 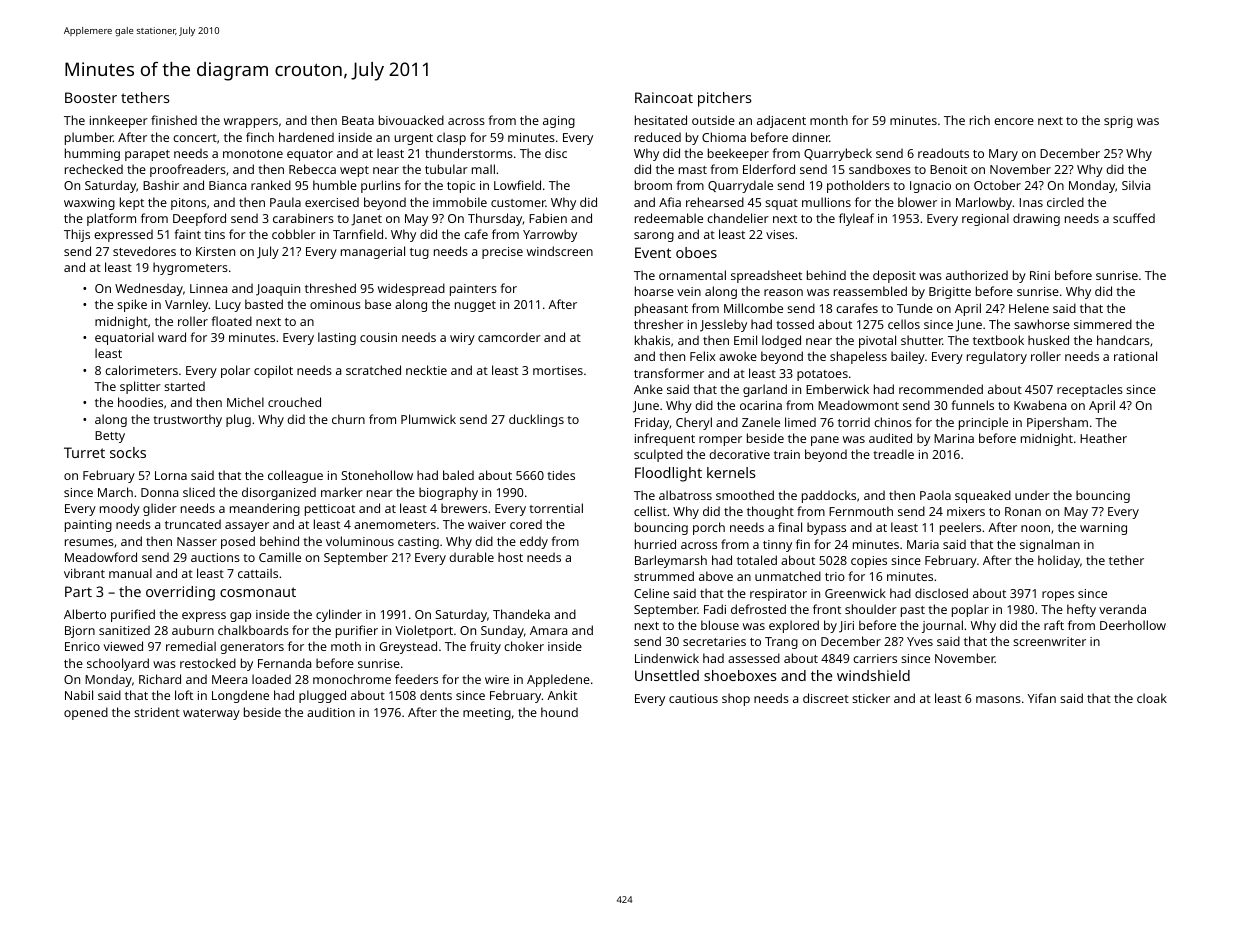 I want to click on wrappers, so click(x=251, y=123).
